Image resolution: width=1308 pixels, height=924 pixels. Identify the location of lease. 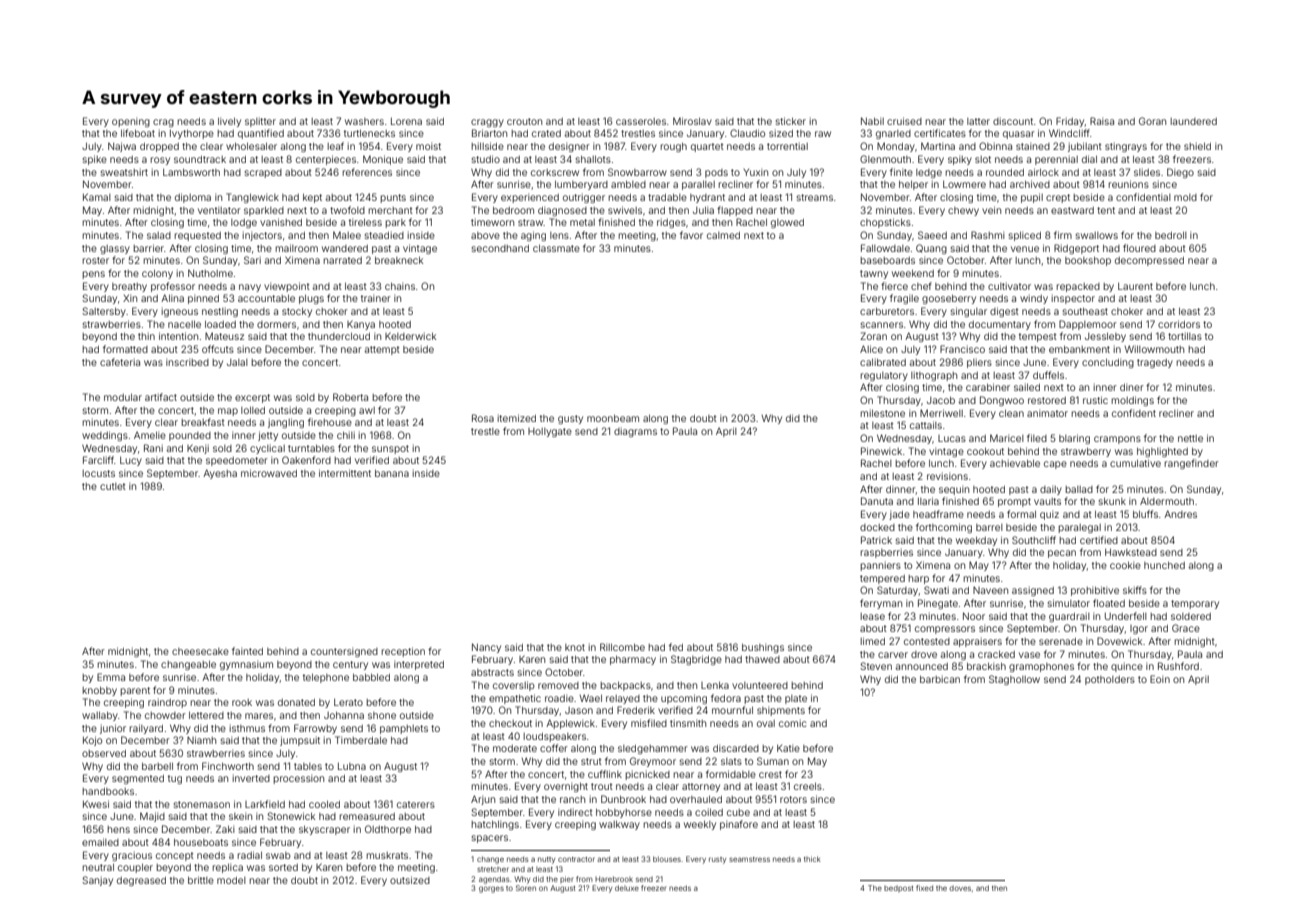
(872, 616).
